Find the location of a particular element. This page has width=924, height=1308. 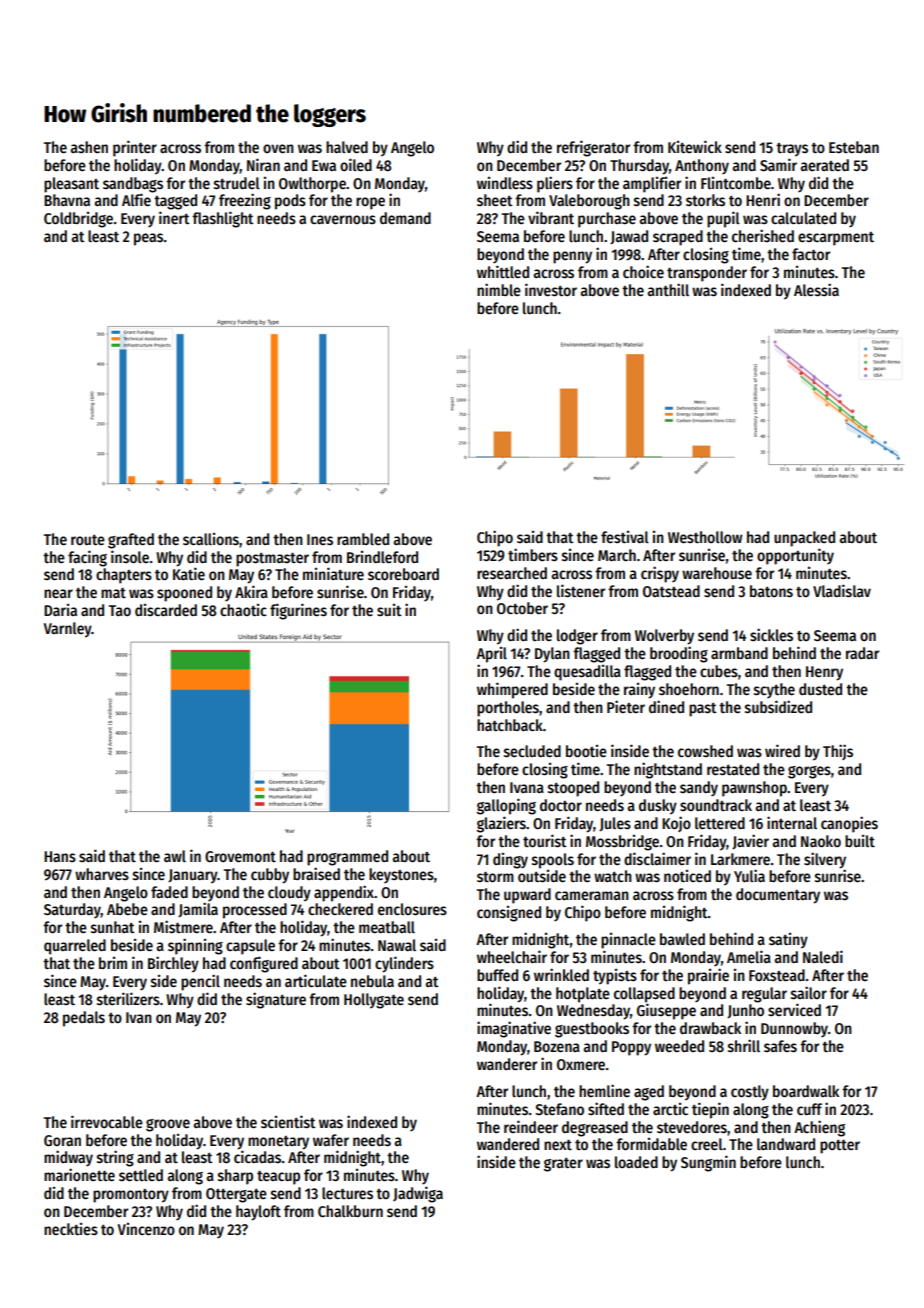

Esteban is located at coordinates (854, 147).
